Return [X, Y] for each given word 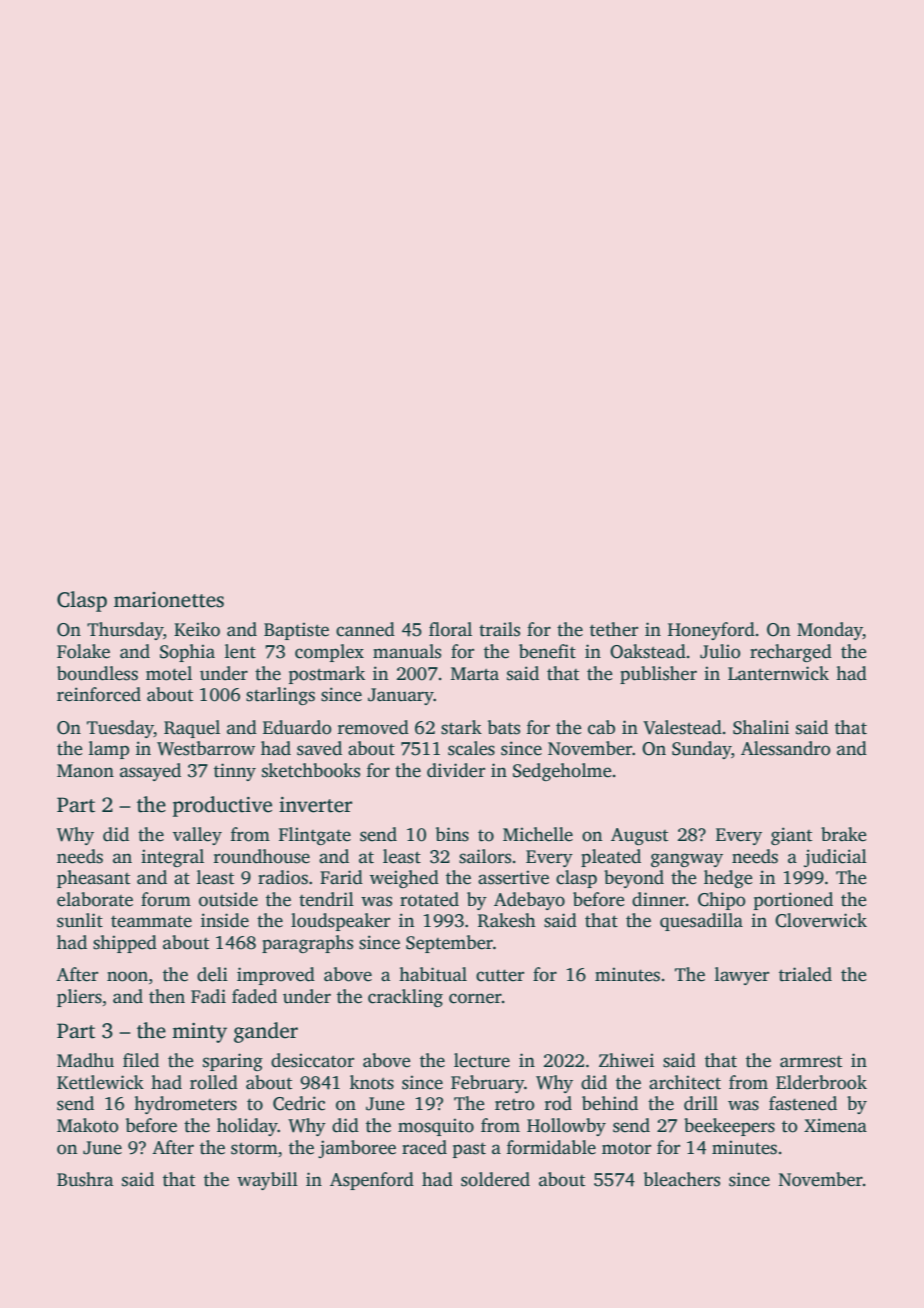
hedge [728, 879]
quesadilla [701, 922]
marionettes [169, 600]
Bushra [85, 1179]
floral [450, 629]
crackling [405, 998]
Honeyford [711, 631]
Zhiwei [626, 1060]
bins [452, 834]
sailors [485, 856]
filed [141, 1060]
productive [222, 806]
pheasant [93, 879]
